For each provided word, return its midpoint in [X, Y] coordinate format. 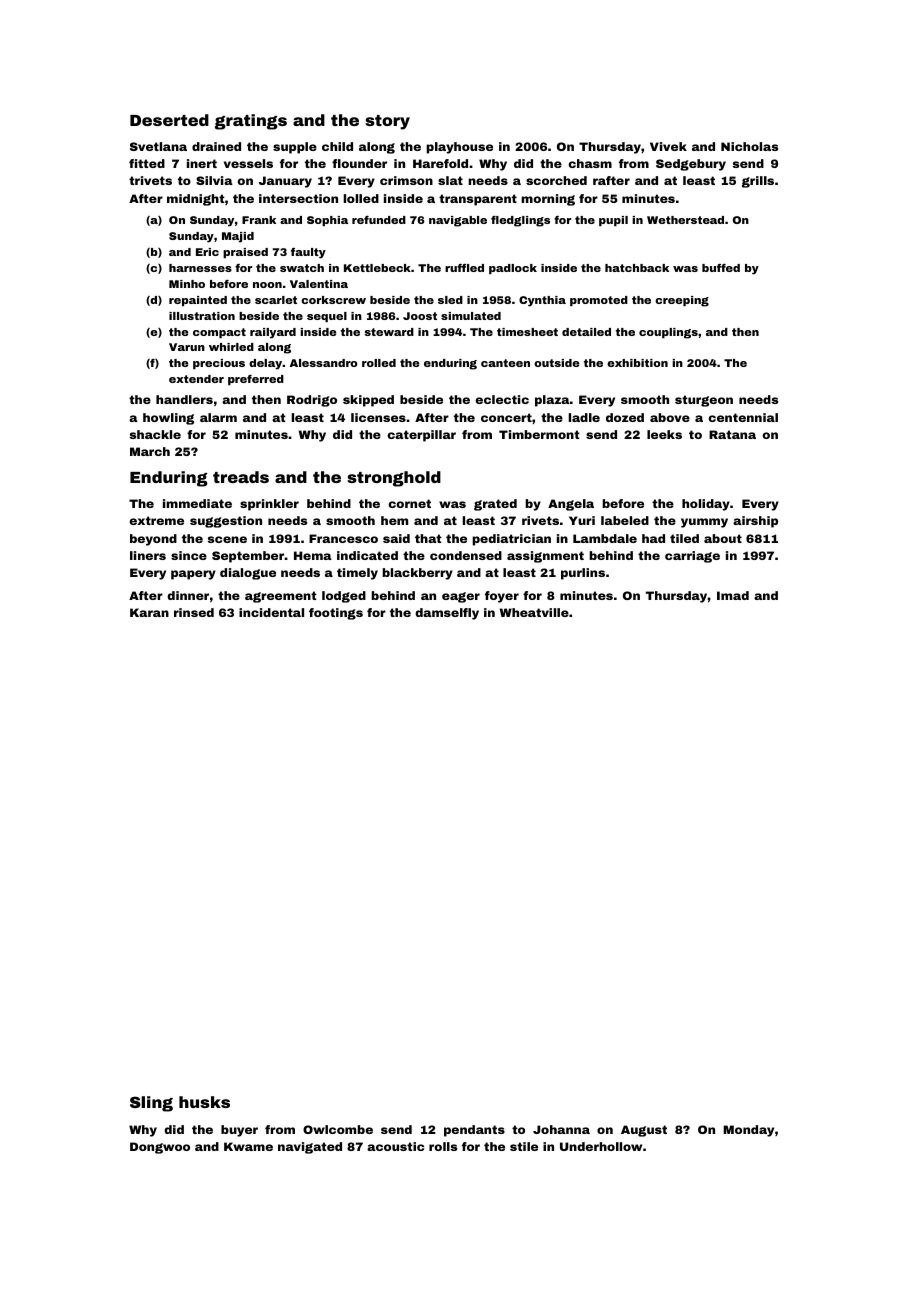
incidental [271, 612]
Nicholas [749, 146]
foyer [502, 597]
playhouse [459, 148]
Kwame [248, 1146]
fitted [147, 163]
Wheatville [534, 612]
